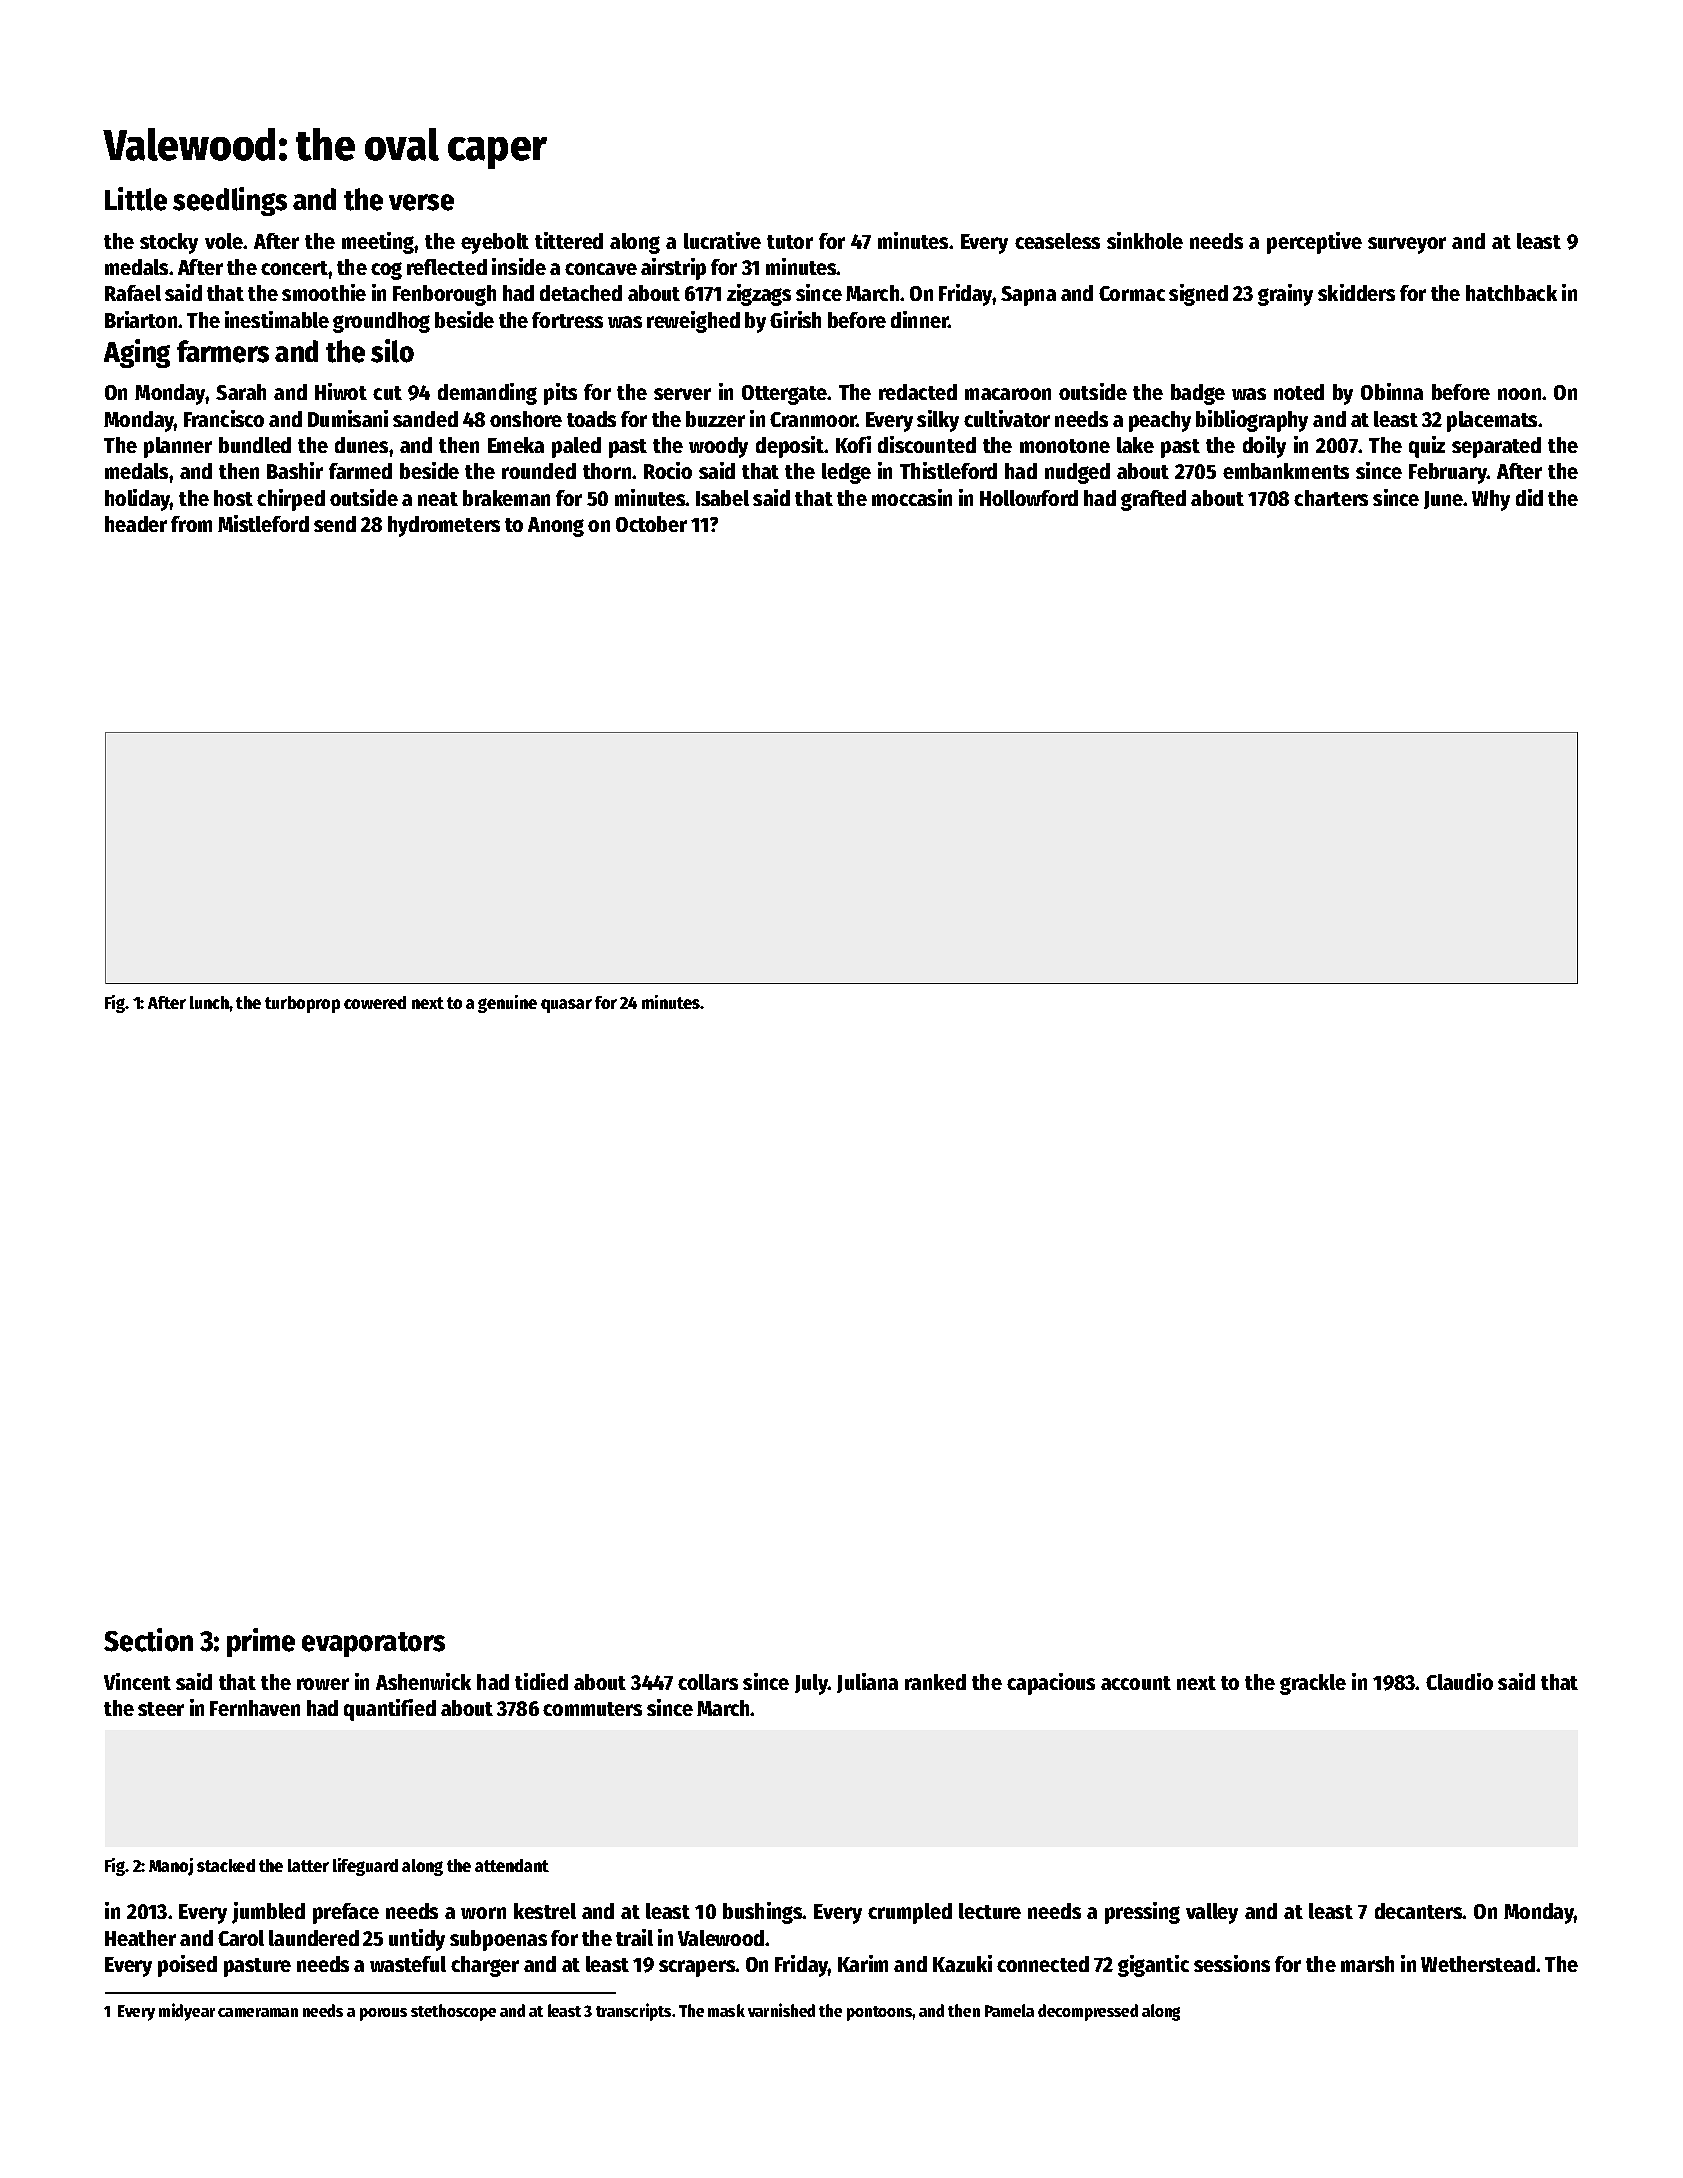 This screenshot has width=1683, height=2178. Describe the element at coordinates (935, 1682) in the screenshot. I see `ranked` at that location.
